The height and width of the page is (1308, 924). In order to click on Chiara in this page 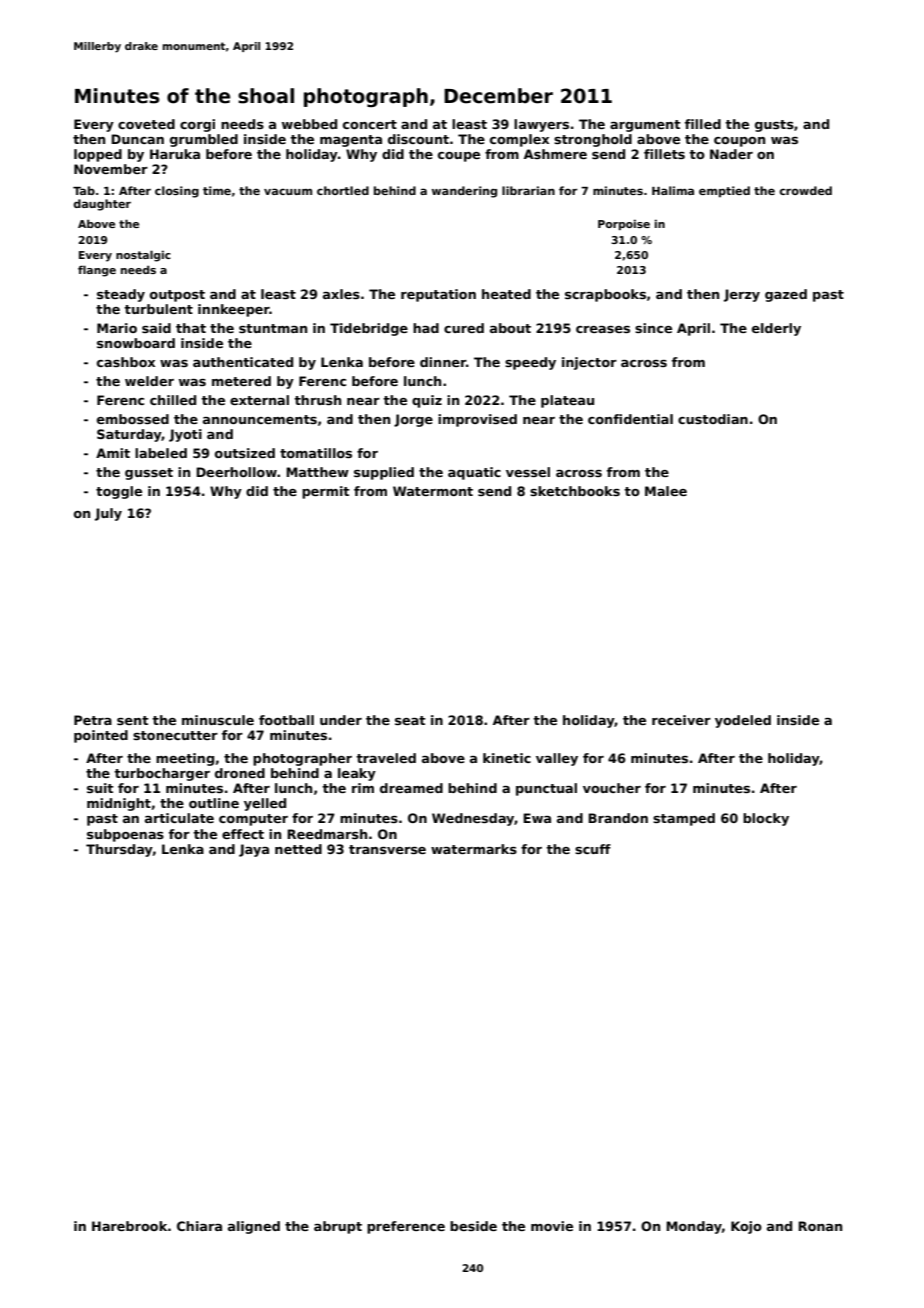, I will do `click(199, 1226)`.
